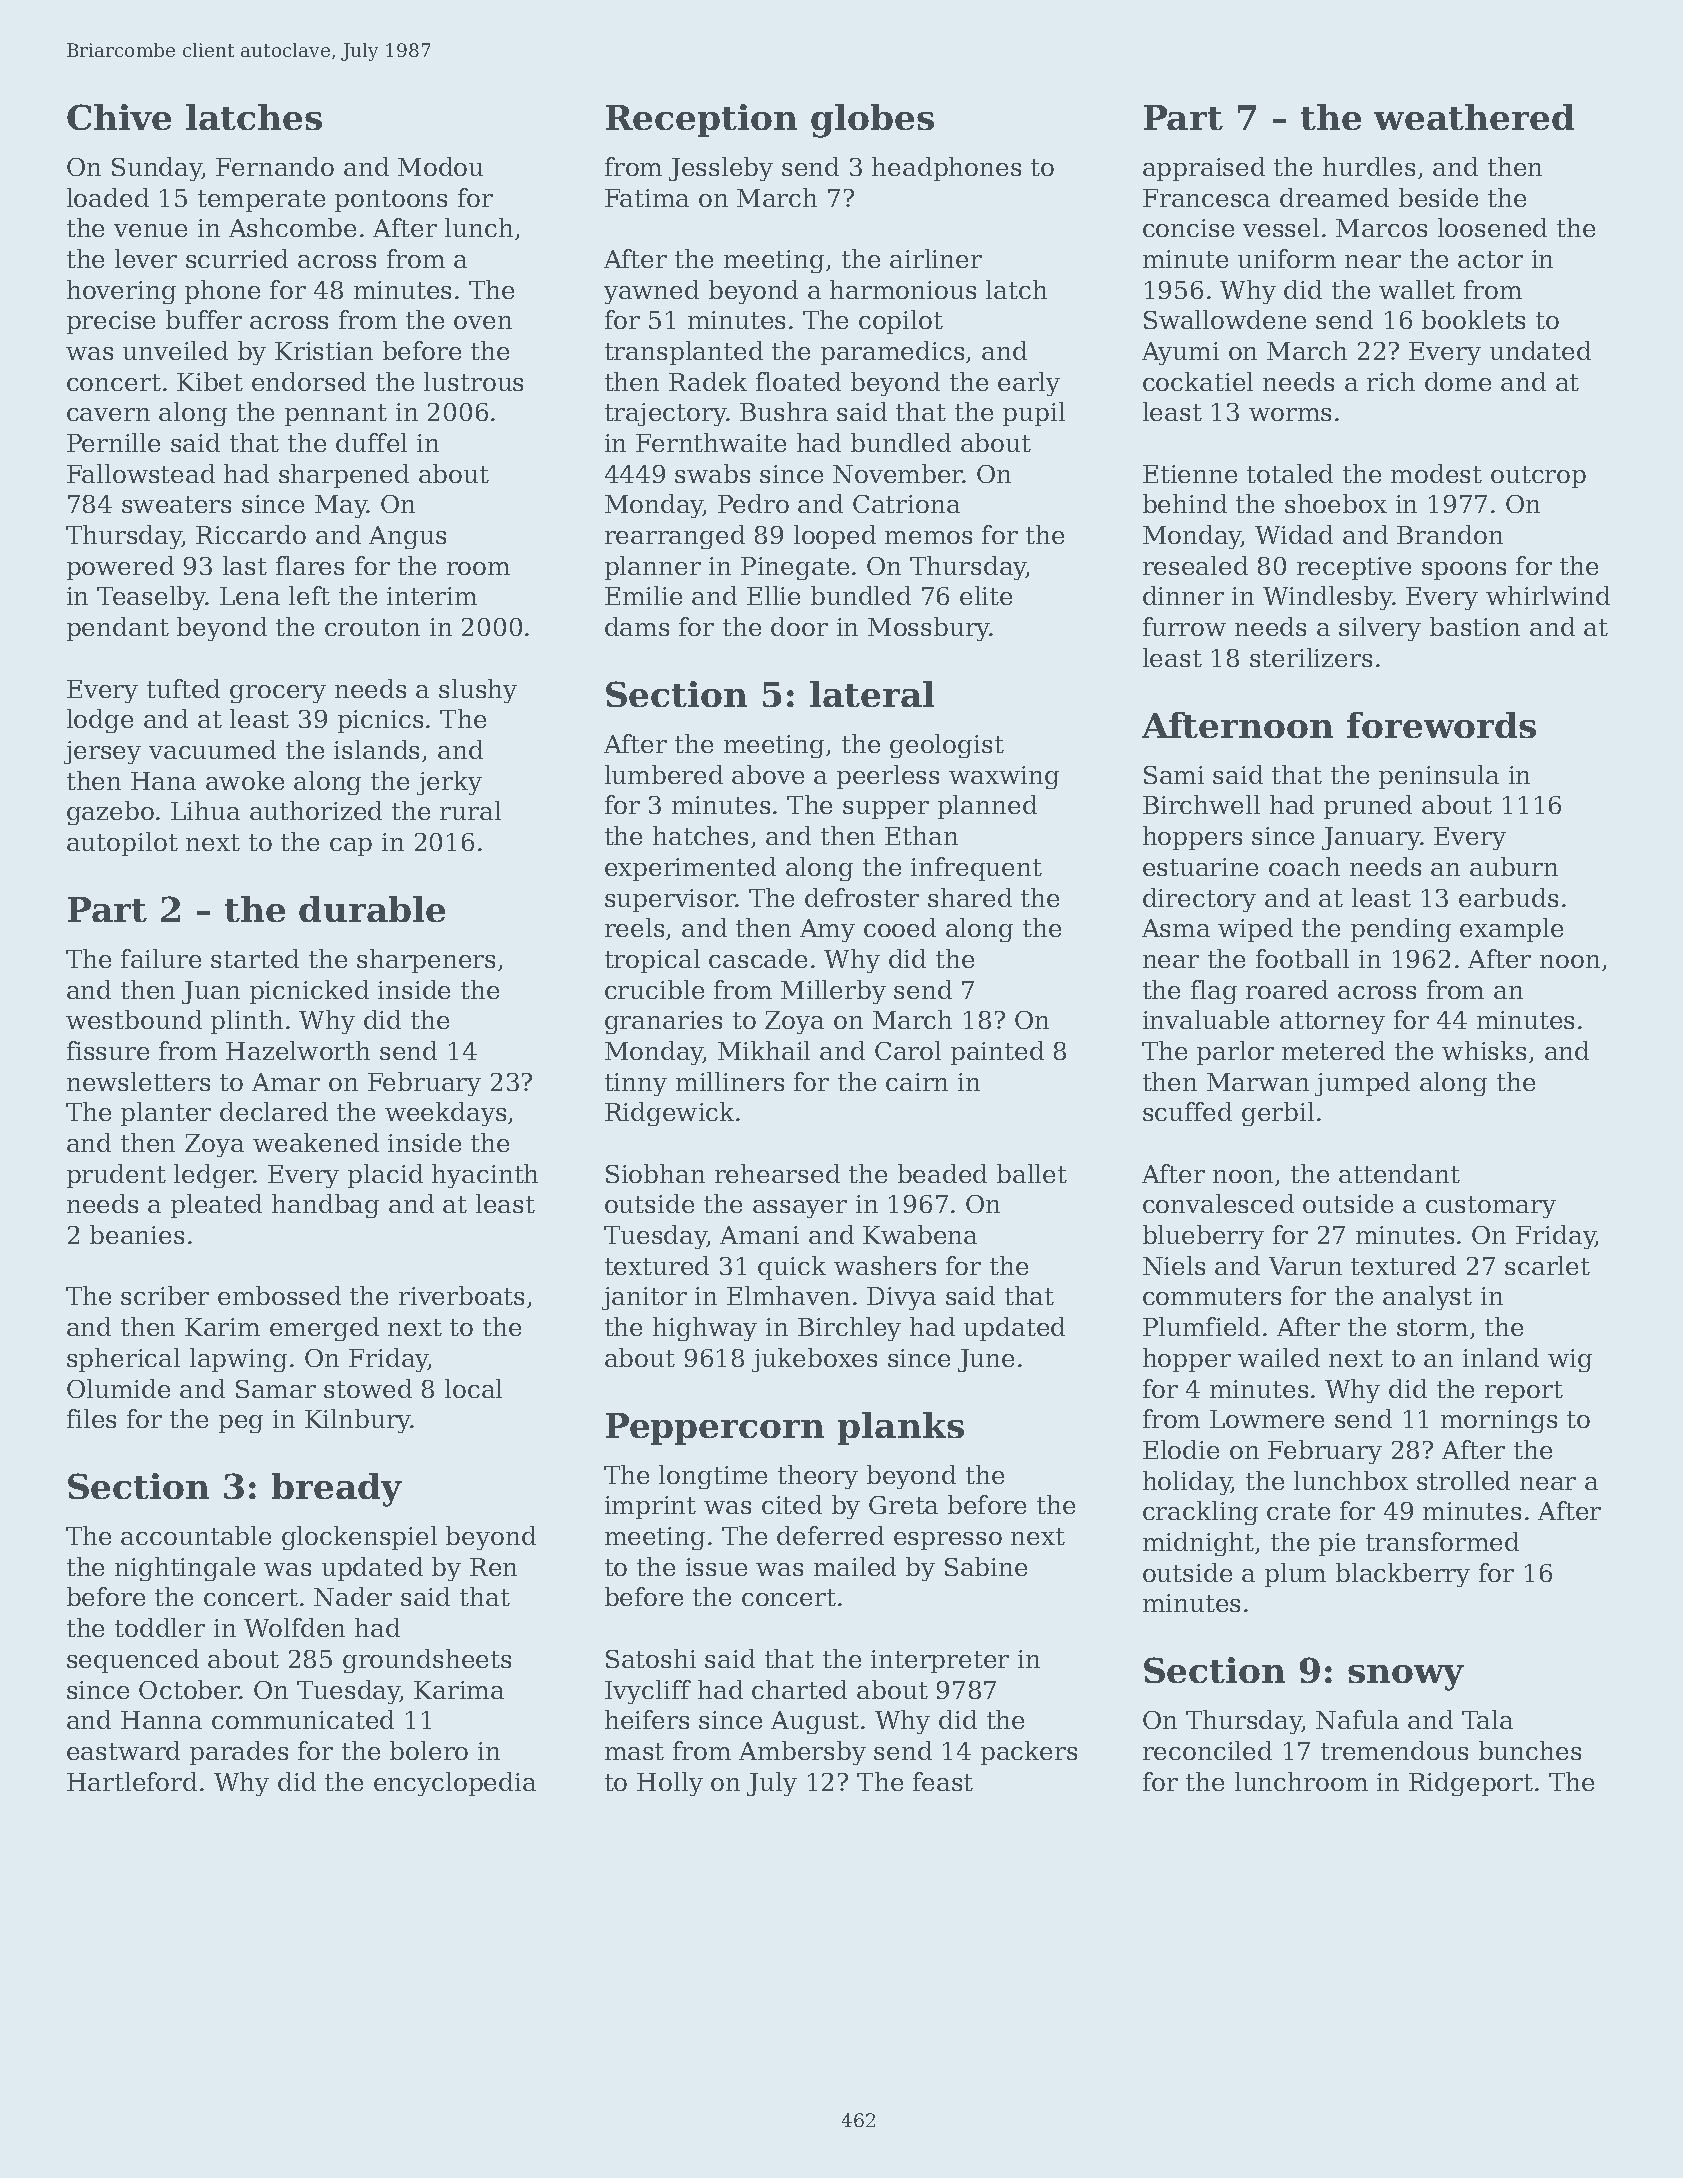  I want to click on Kristian, so click(324, 351).
